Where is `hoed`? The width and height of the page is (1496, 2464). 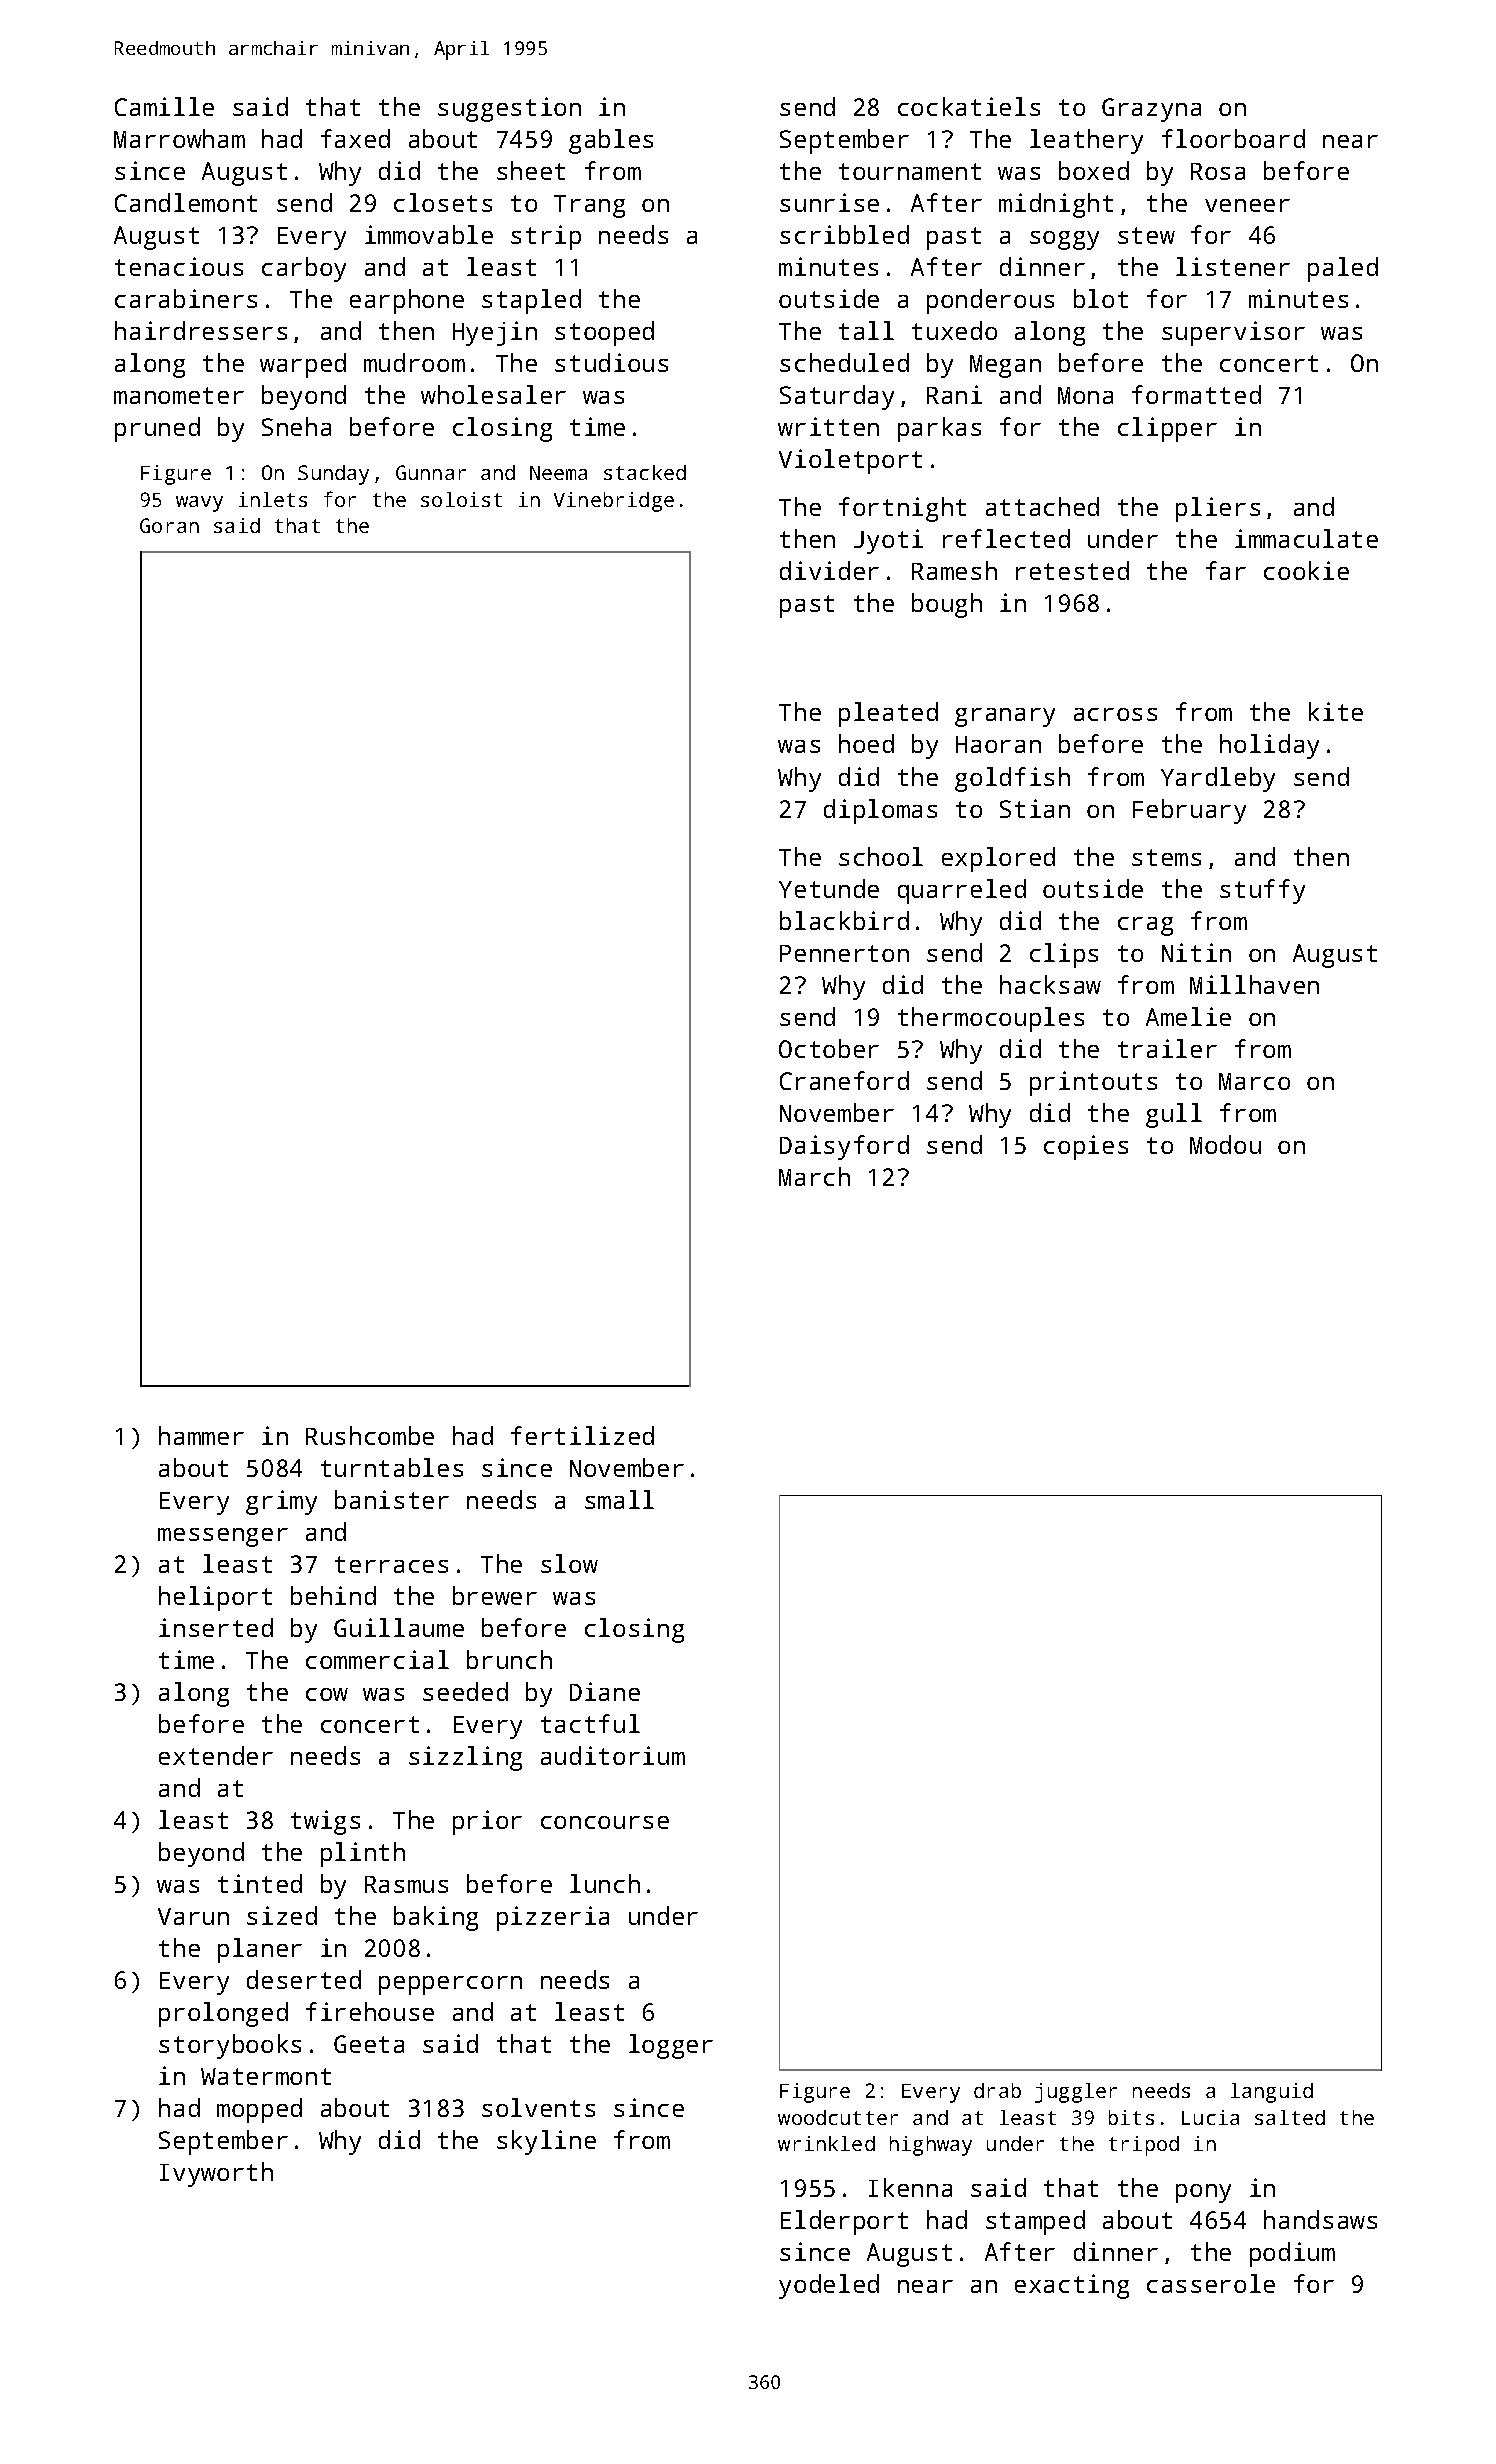 hoed is located at coordinates (866, 743).
